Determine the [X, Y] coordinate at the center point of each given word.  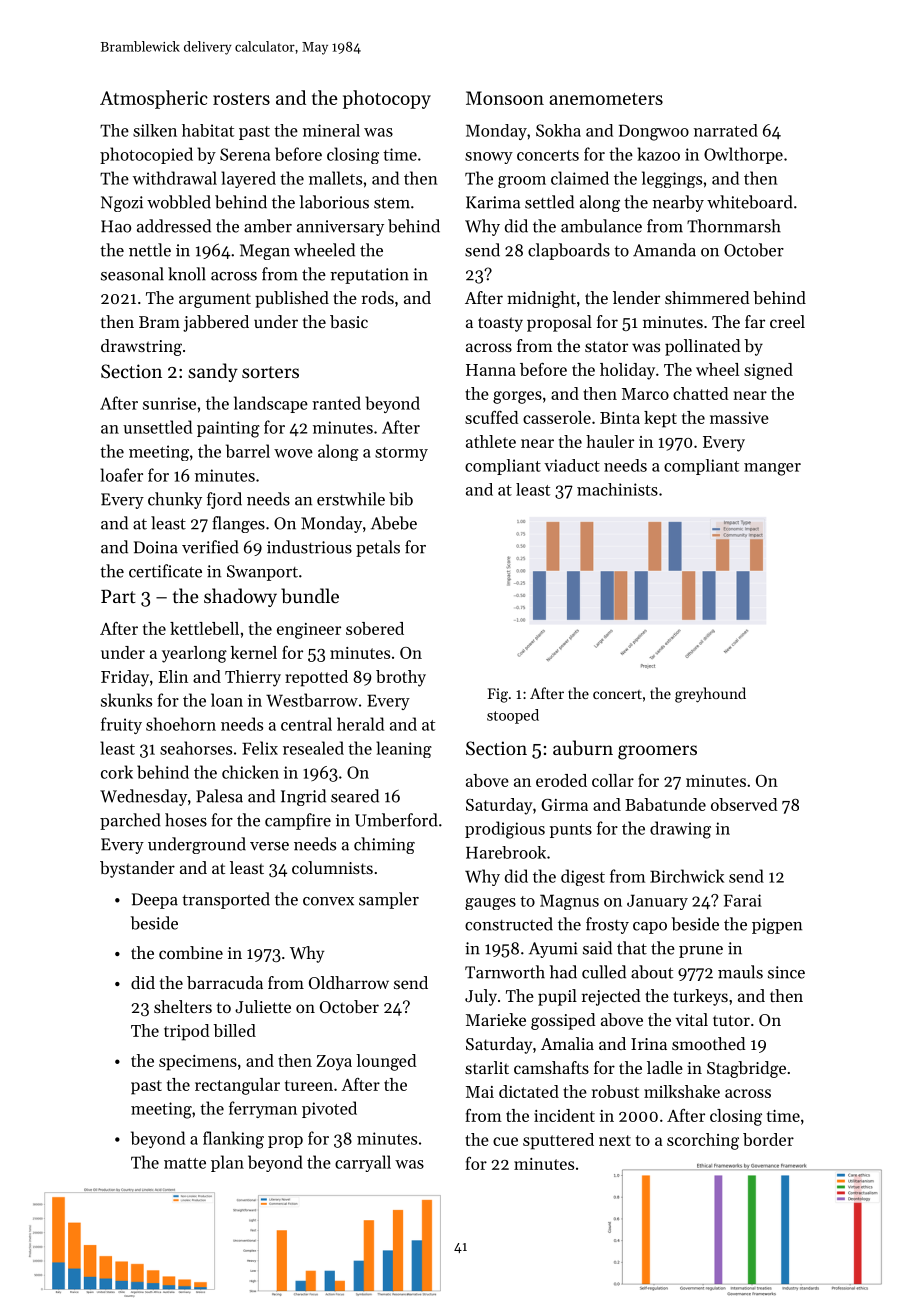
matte [185, 1163]
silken [155, 130]
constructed [509, 924]
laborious [334, 202]
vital [692, 1019]
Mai [480, 1092]
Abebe [394, 523]
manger [772, 469]
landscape [271, 404]
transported [226, 900]
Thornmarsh [734, 226]
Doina [156, 547]
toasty [500, 324]
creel [787, 321]
